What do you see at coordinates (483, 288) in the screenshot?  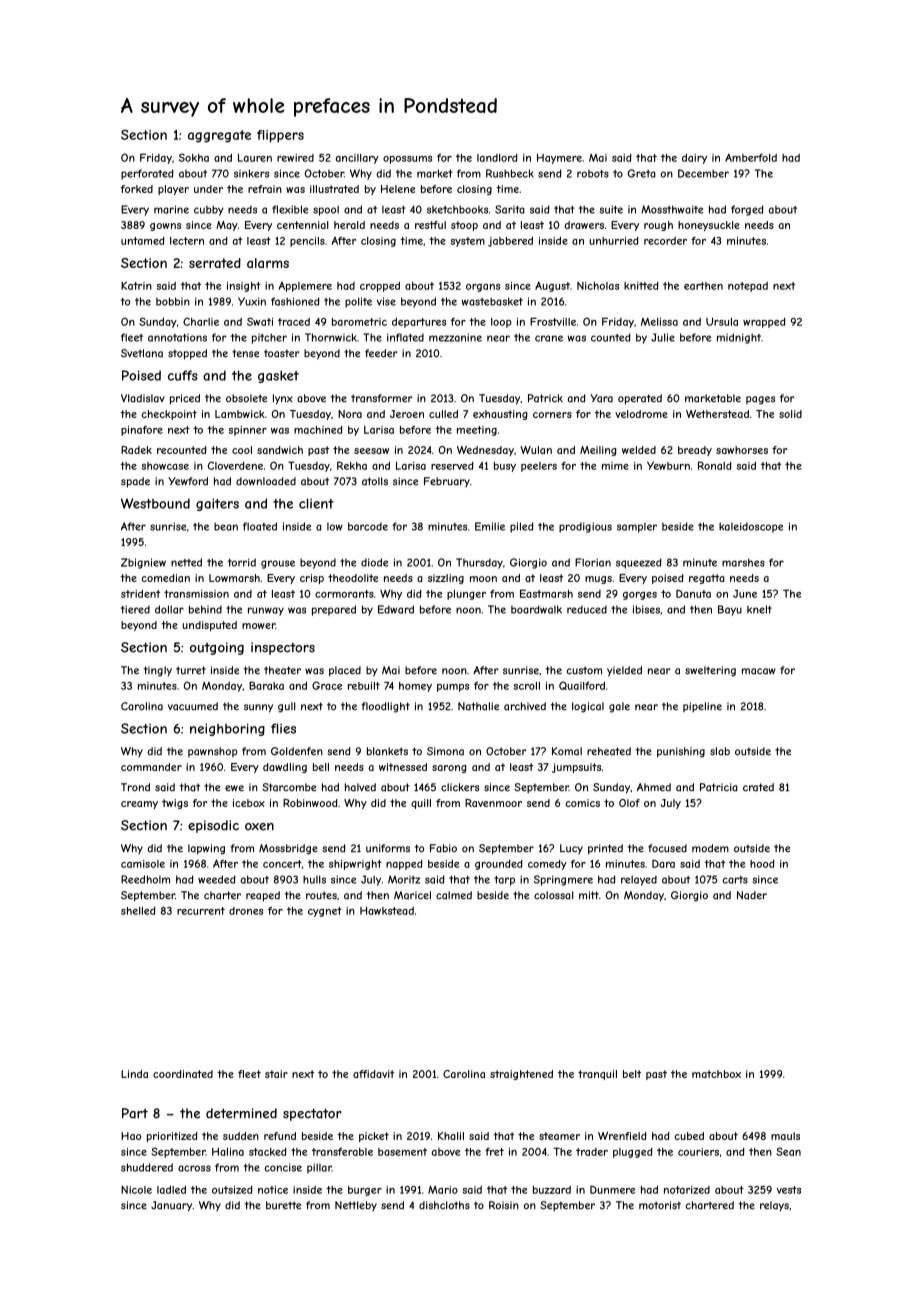 I see `organs` at bounding box center [483, 288].
